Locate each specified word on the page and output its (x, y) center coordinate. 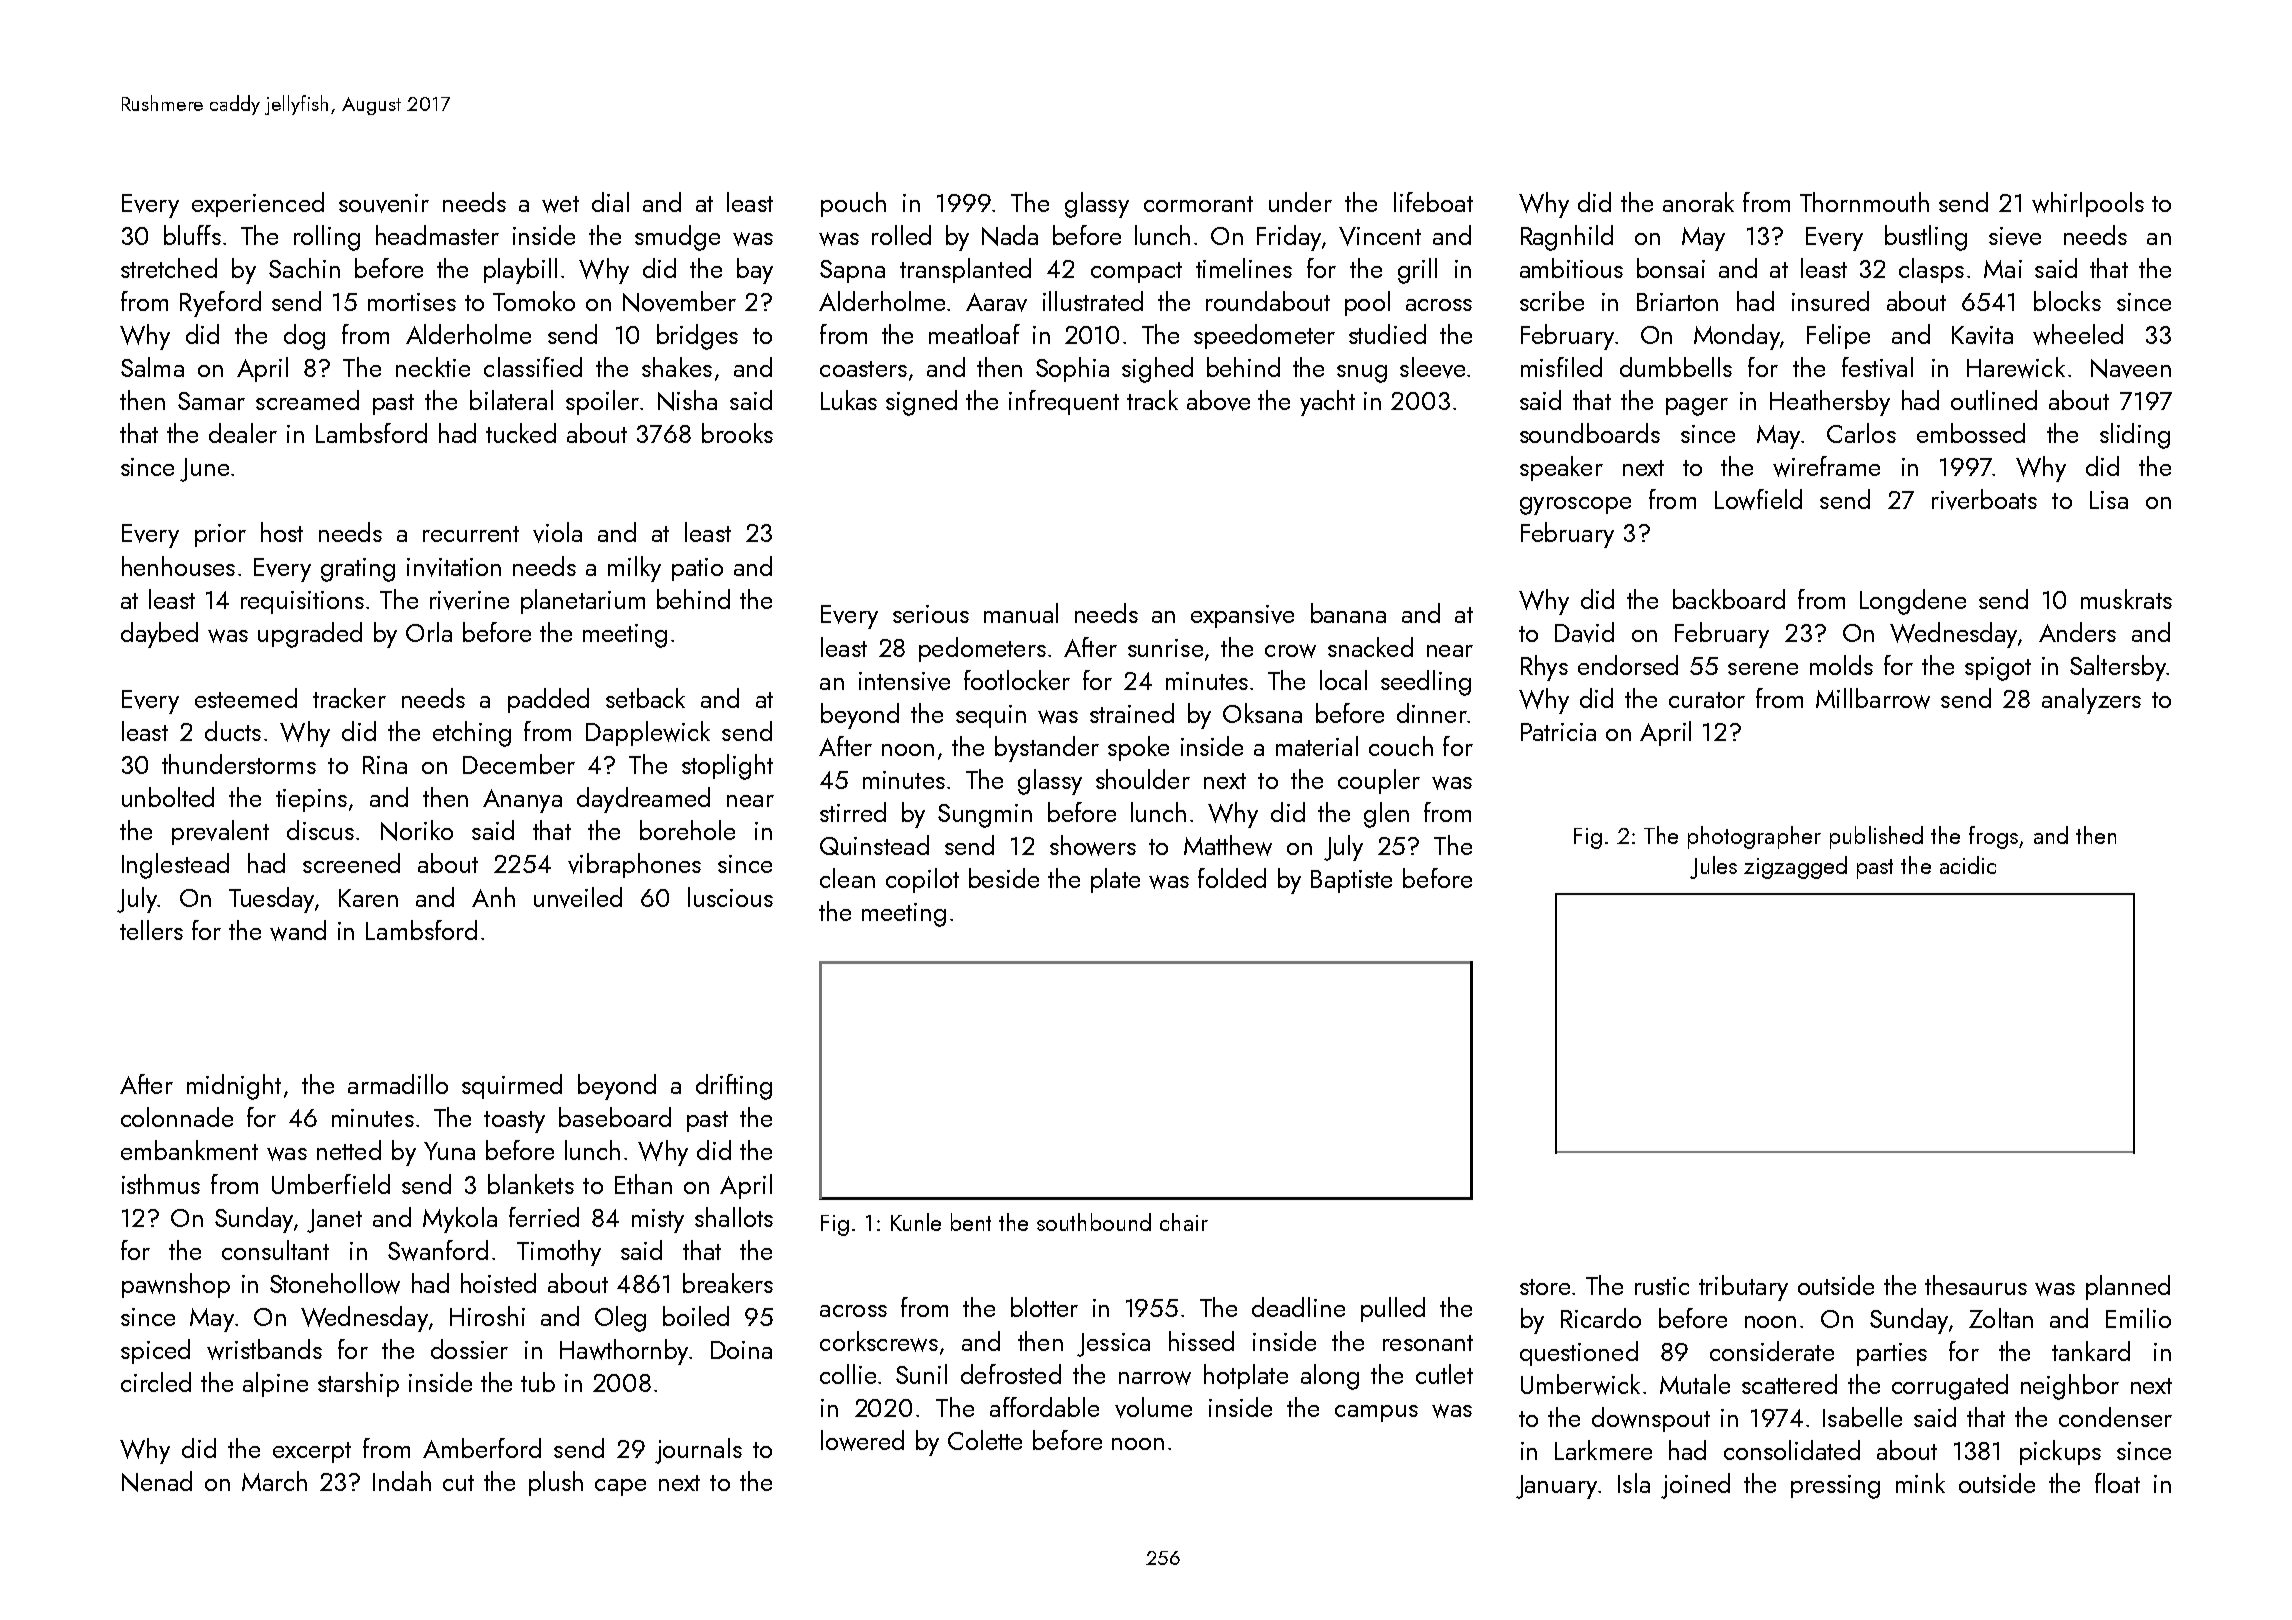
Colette (985, 1440)
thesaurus (1976, 1285)
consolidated (1792, 1450)
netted (349, 1150)
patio (697, 569)
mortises (412, 302)
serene (1763, 669)
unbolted (168, 797)
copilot (922, 880)
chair (1184, 1222)
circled (156, 1382)
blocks (2067, 301)
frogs (1993, 837)
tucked (521, 433)
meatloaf (974, 334)
